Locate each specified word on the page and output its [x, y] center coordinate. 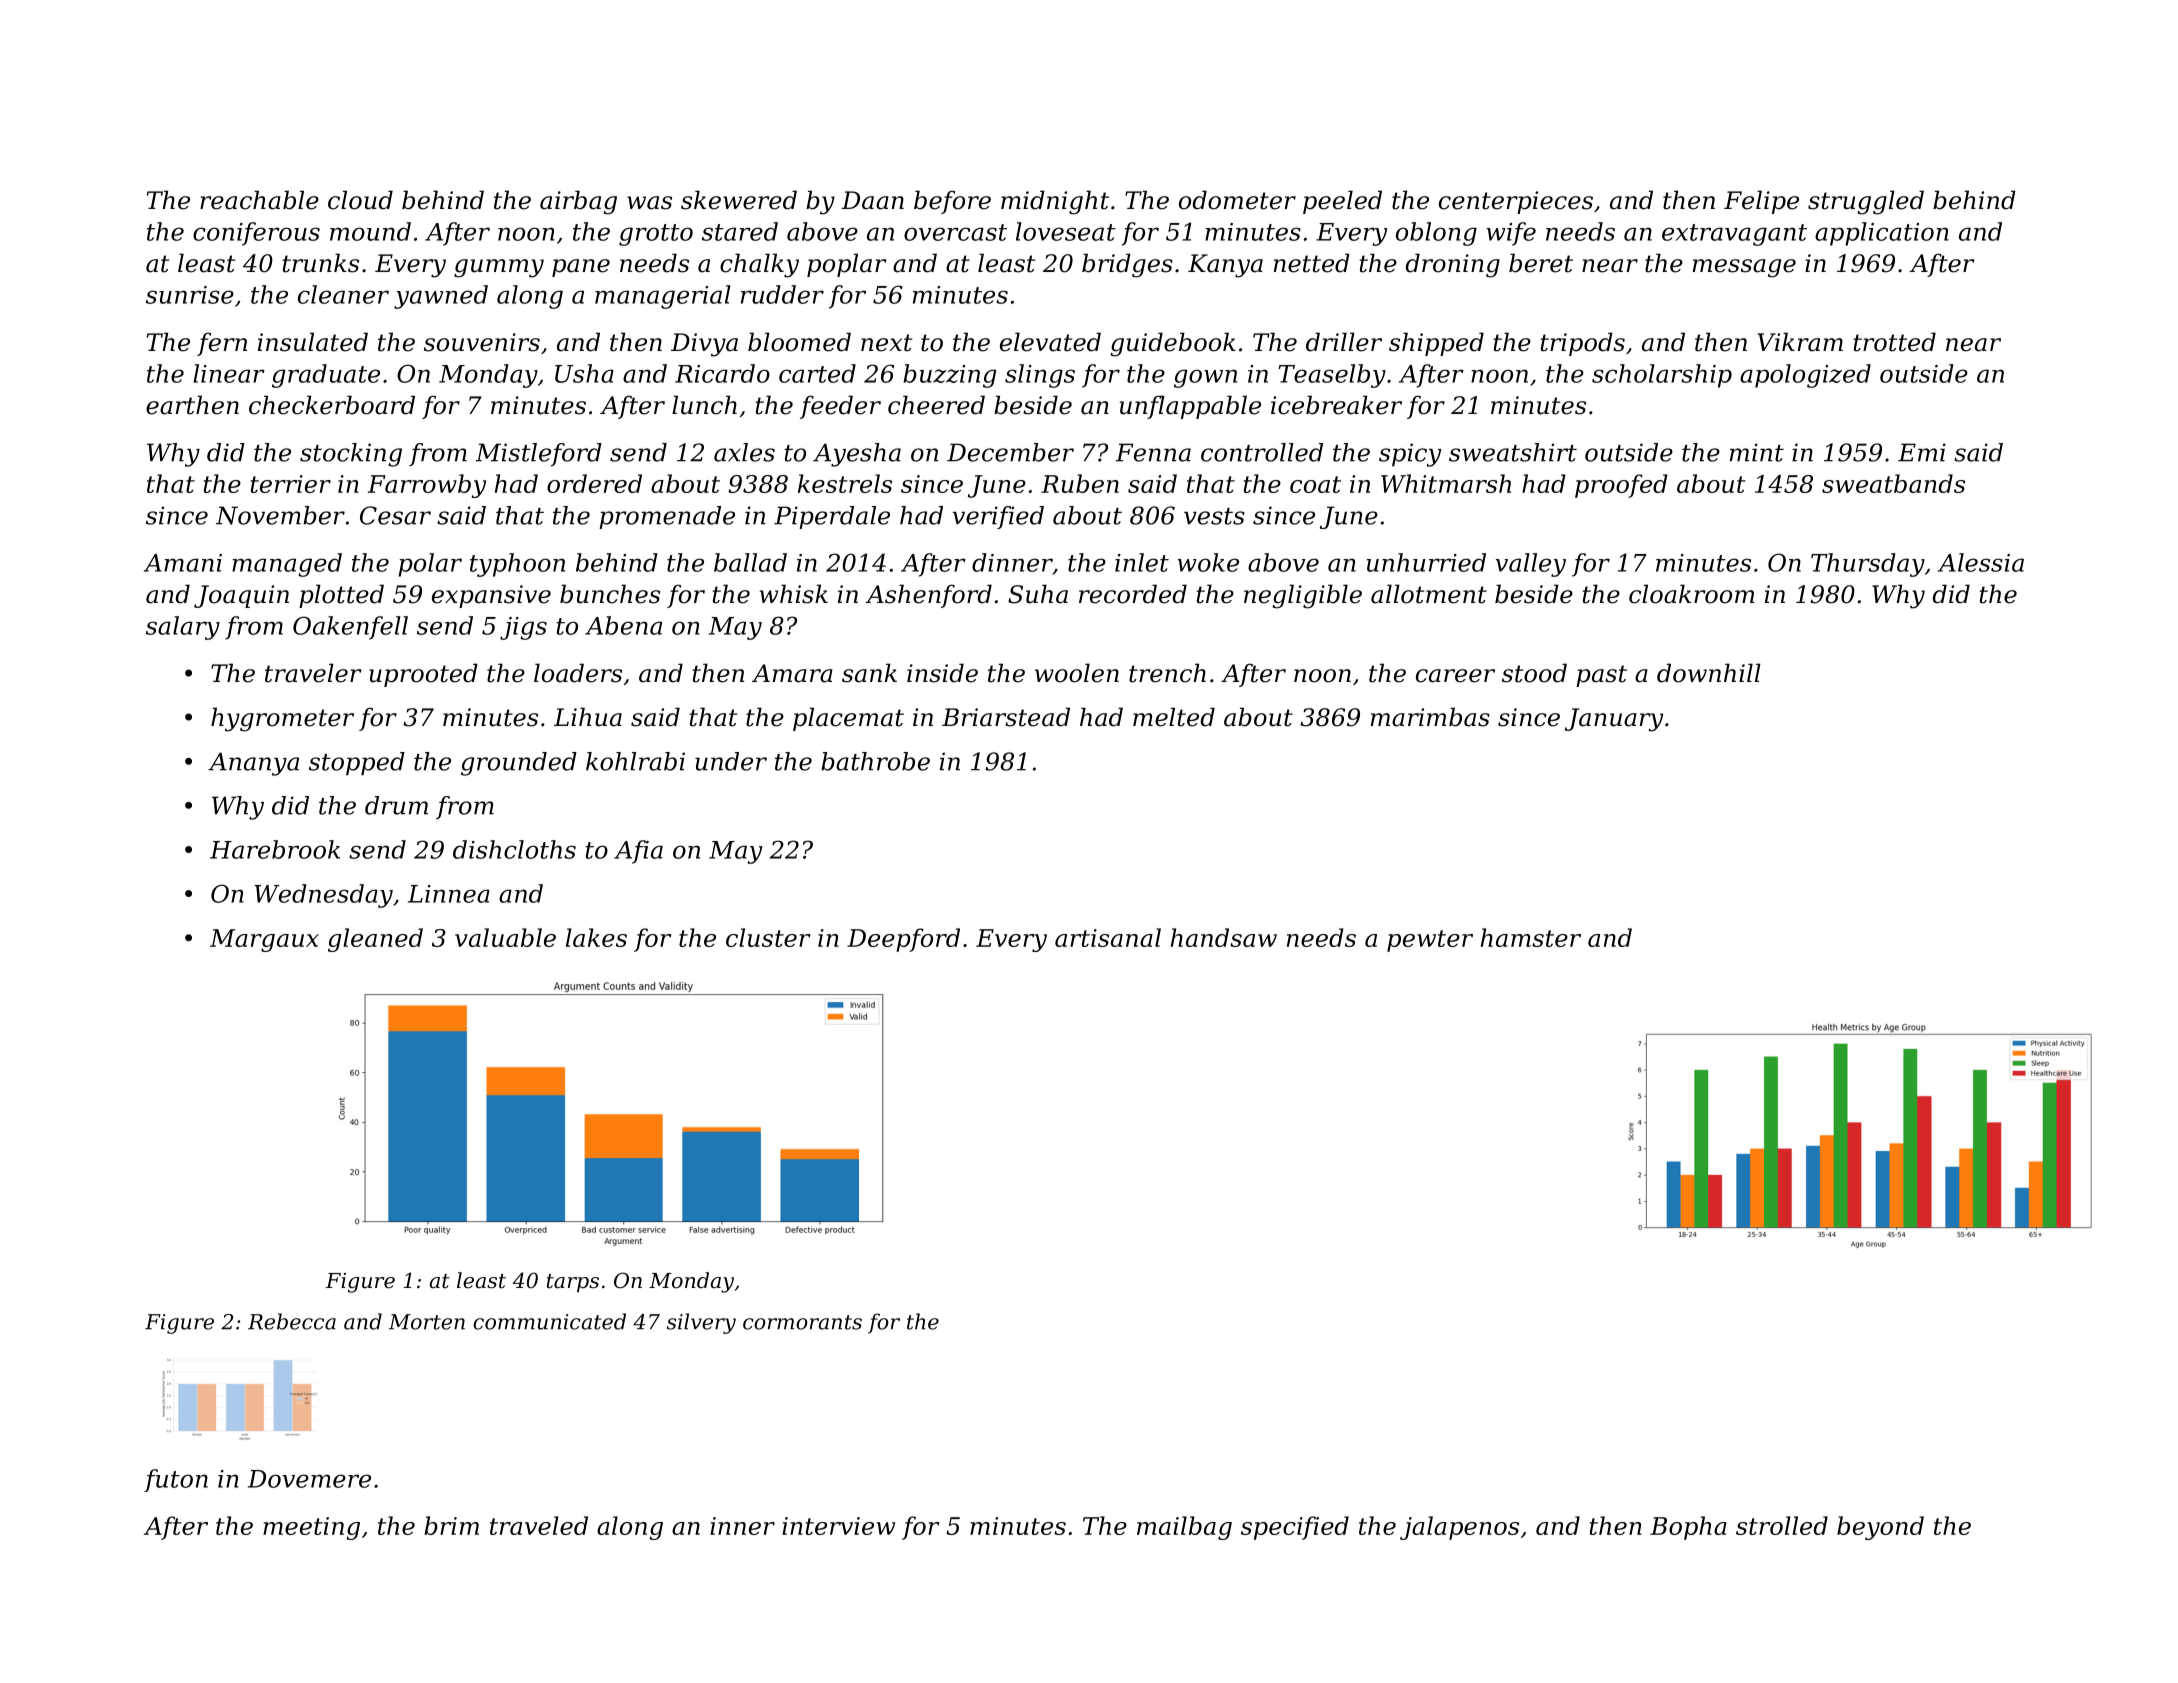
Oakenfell [350, 628]
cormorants [802, 1322]
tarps [573, 1283]
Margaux [264, 940]
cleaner [343, 294]
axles [744, 452]
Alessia [1981, 562]
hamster [1531, 937]
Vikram [1800, 342]
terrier [291, 484]
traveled [539, 1525]
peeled [1342, 202]
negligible [1303, 596]
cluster [768, 937]
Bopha [1688, 1528]
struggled [1866, 202]
